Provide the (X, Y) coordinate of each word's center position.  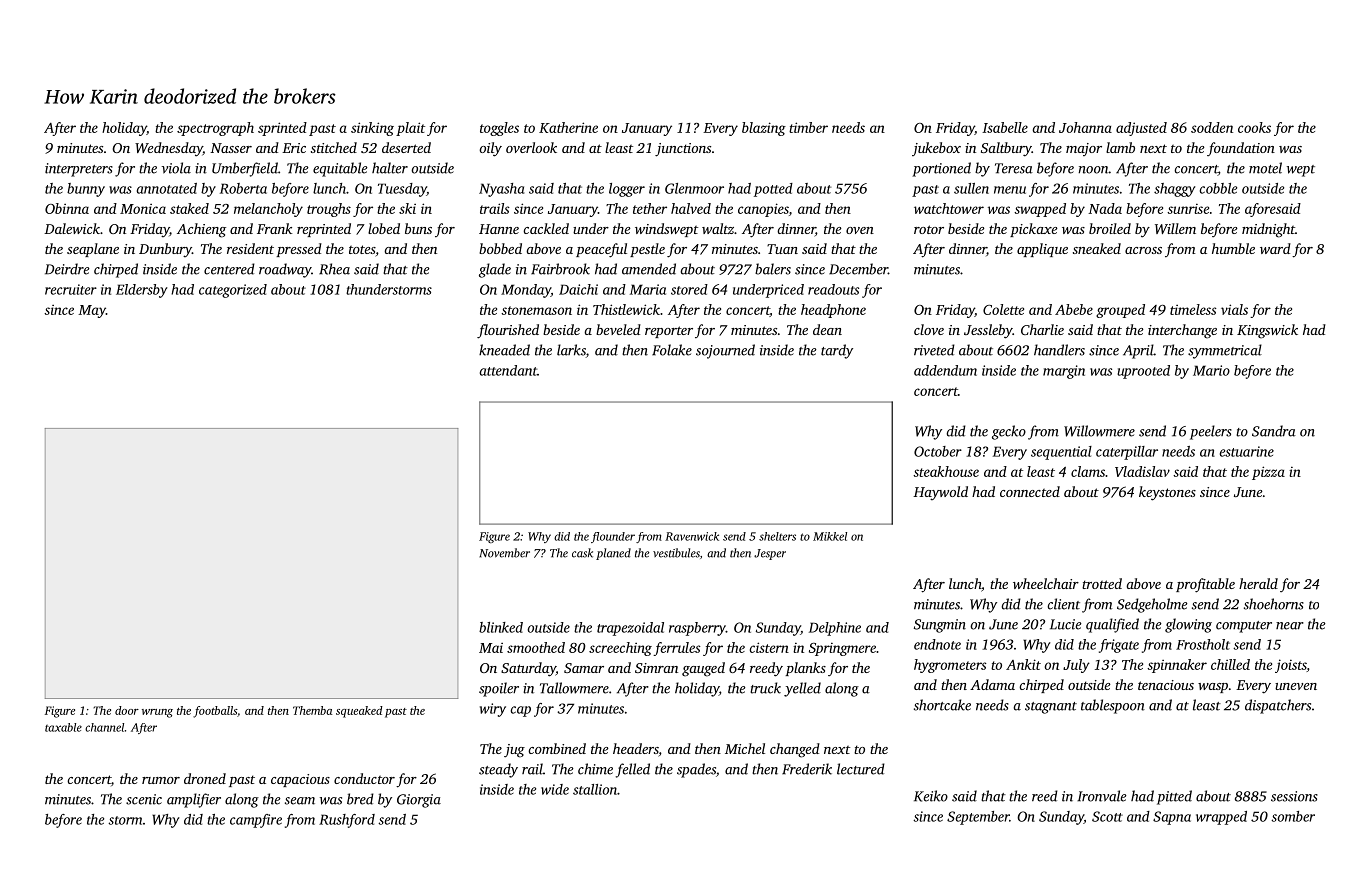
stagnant (1051, 708)
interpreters (79, 170)
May (92, 311)
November (504, 553)
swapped (1040, 210)
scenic (144, 799)
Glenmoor (694, 188)
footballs (215, 712)
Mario (1211, 370)
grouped (1120, 311)
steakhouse (946, 471)
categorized (233, 291)
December (858, 269)
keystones (1167, 493)
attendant (508, 370)
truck (765, 688)
